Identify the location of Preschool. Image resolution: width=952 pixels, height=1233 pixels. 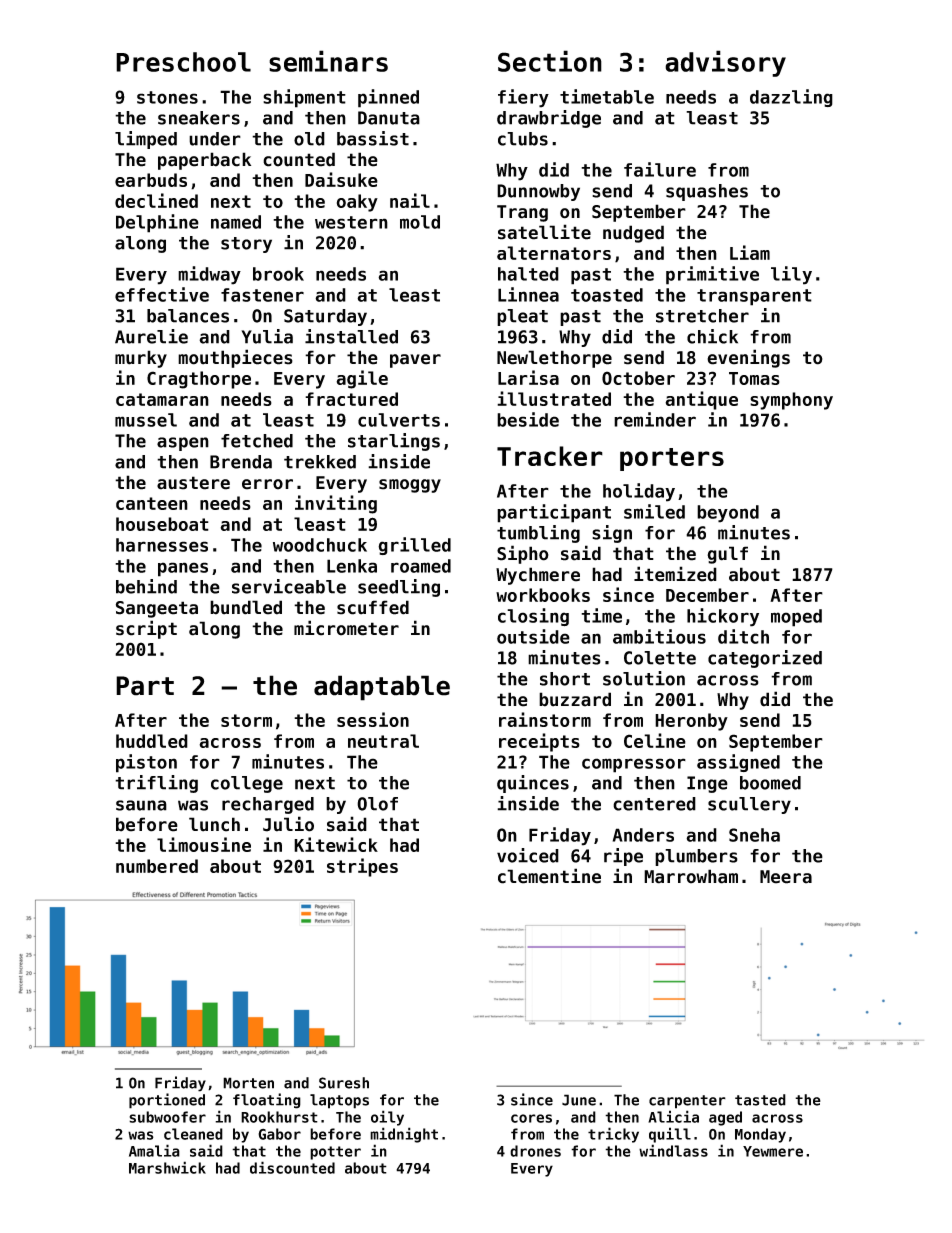
(183, 62).
